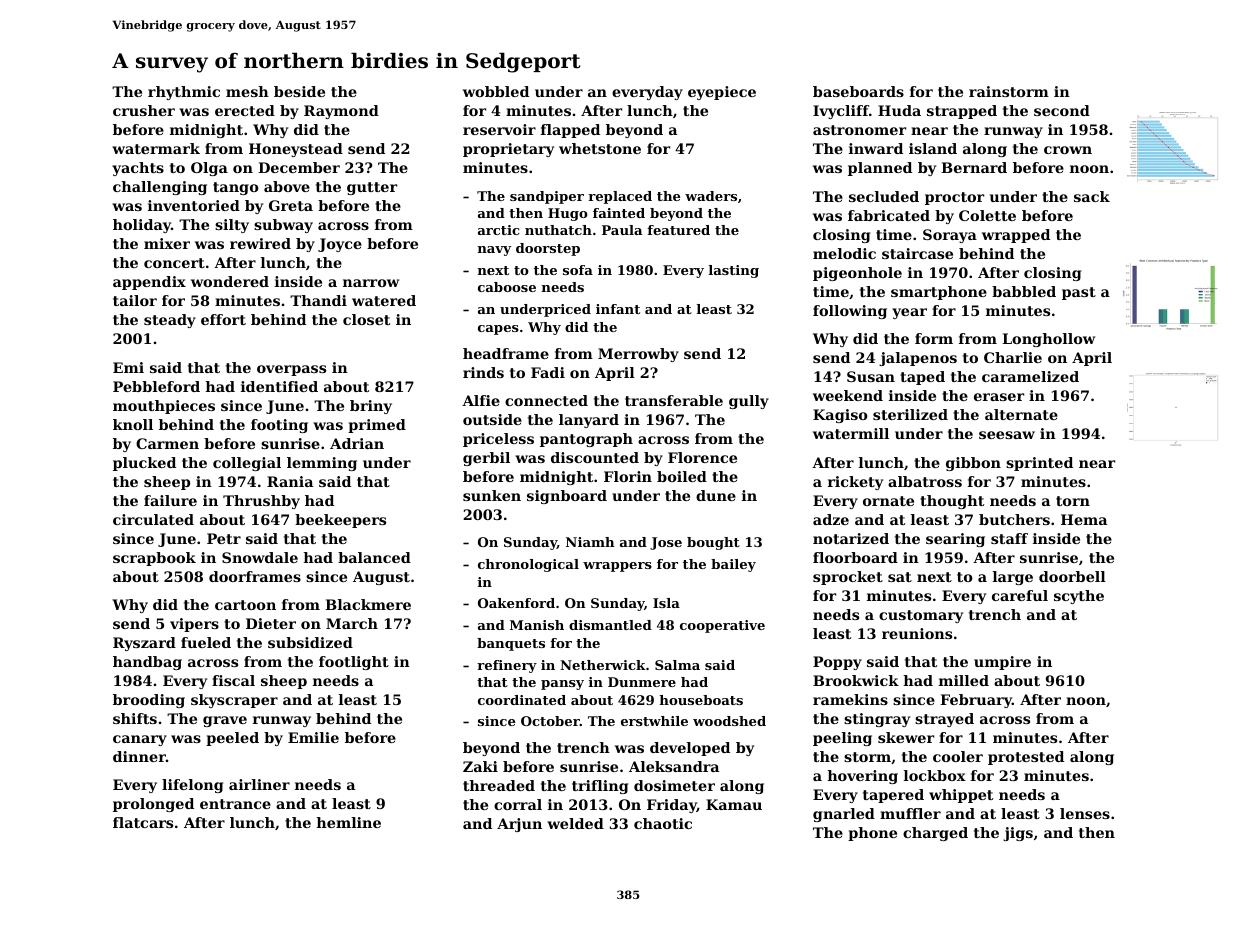 This document has height=952, width=1233. Describe the element at coordinates (1007, 435) in the document. I see `seesaw` at that location.
